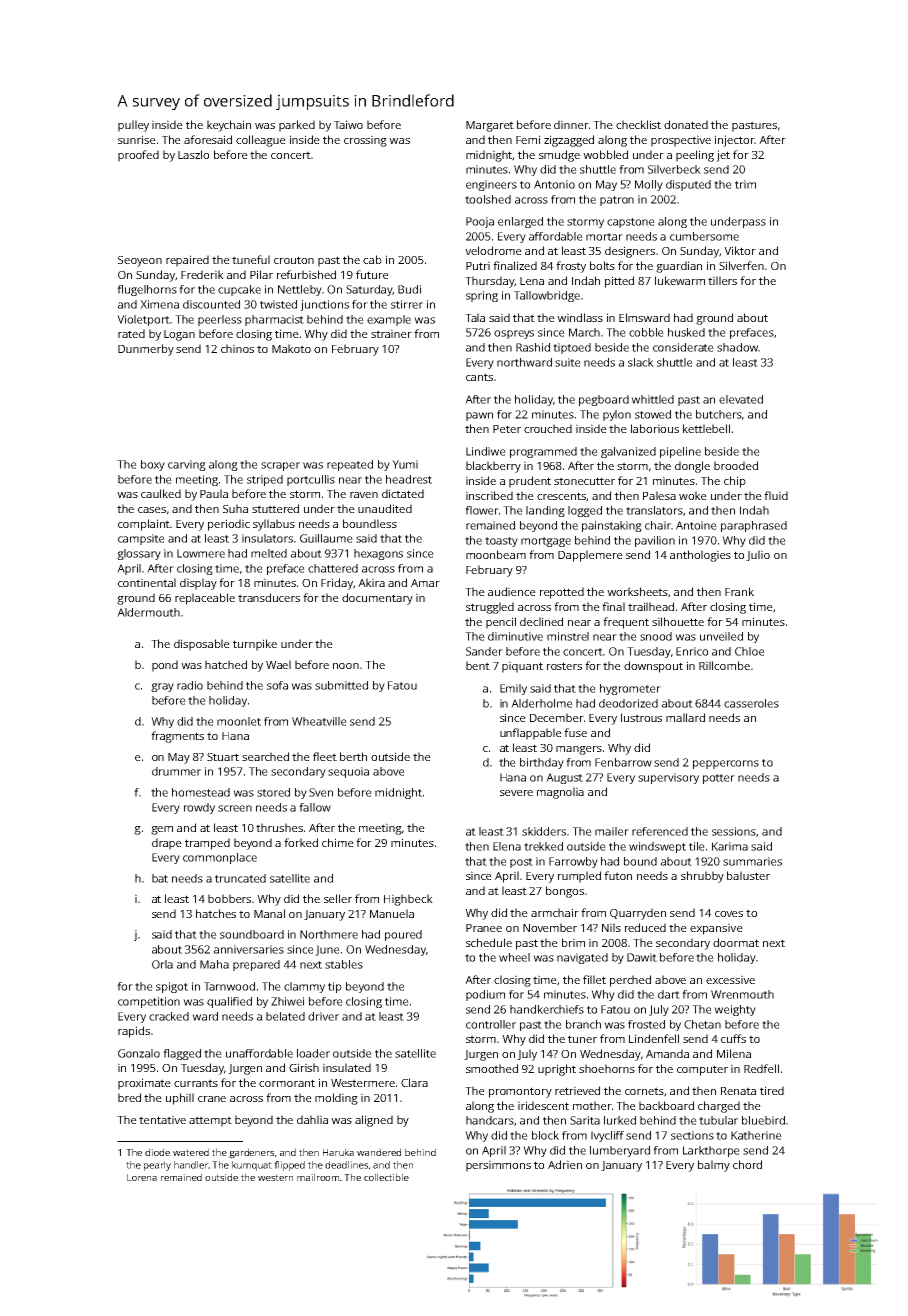  Describe the element at coordinates (255, 645) in the screenshot. I see `turnpike` at that location.
